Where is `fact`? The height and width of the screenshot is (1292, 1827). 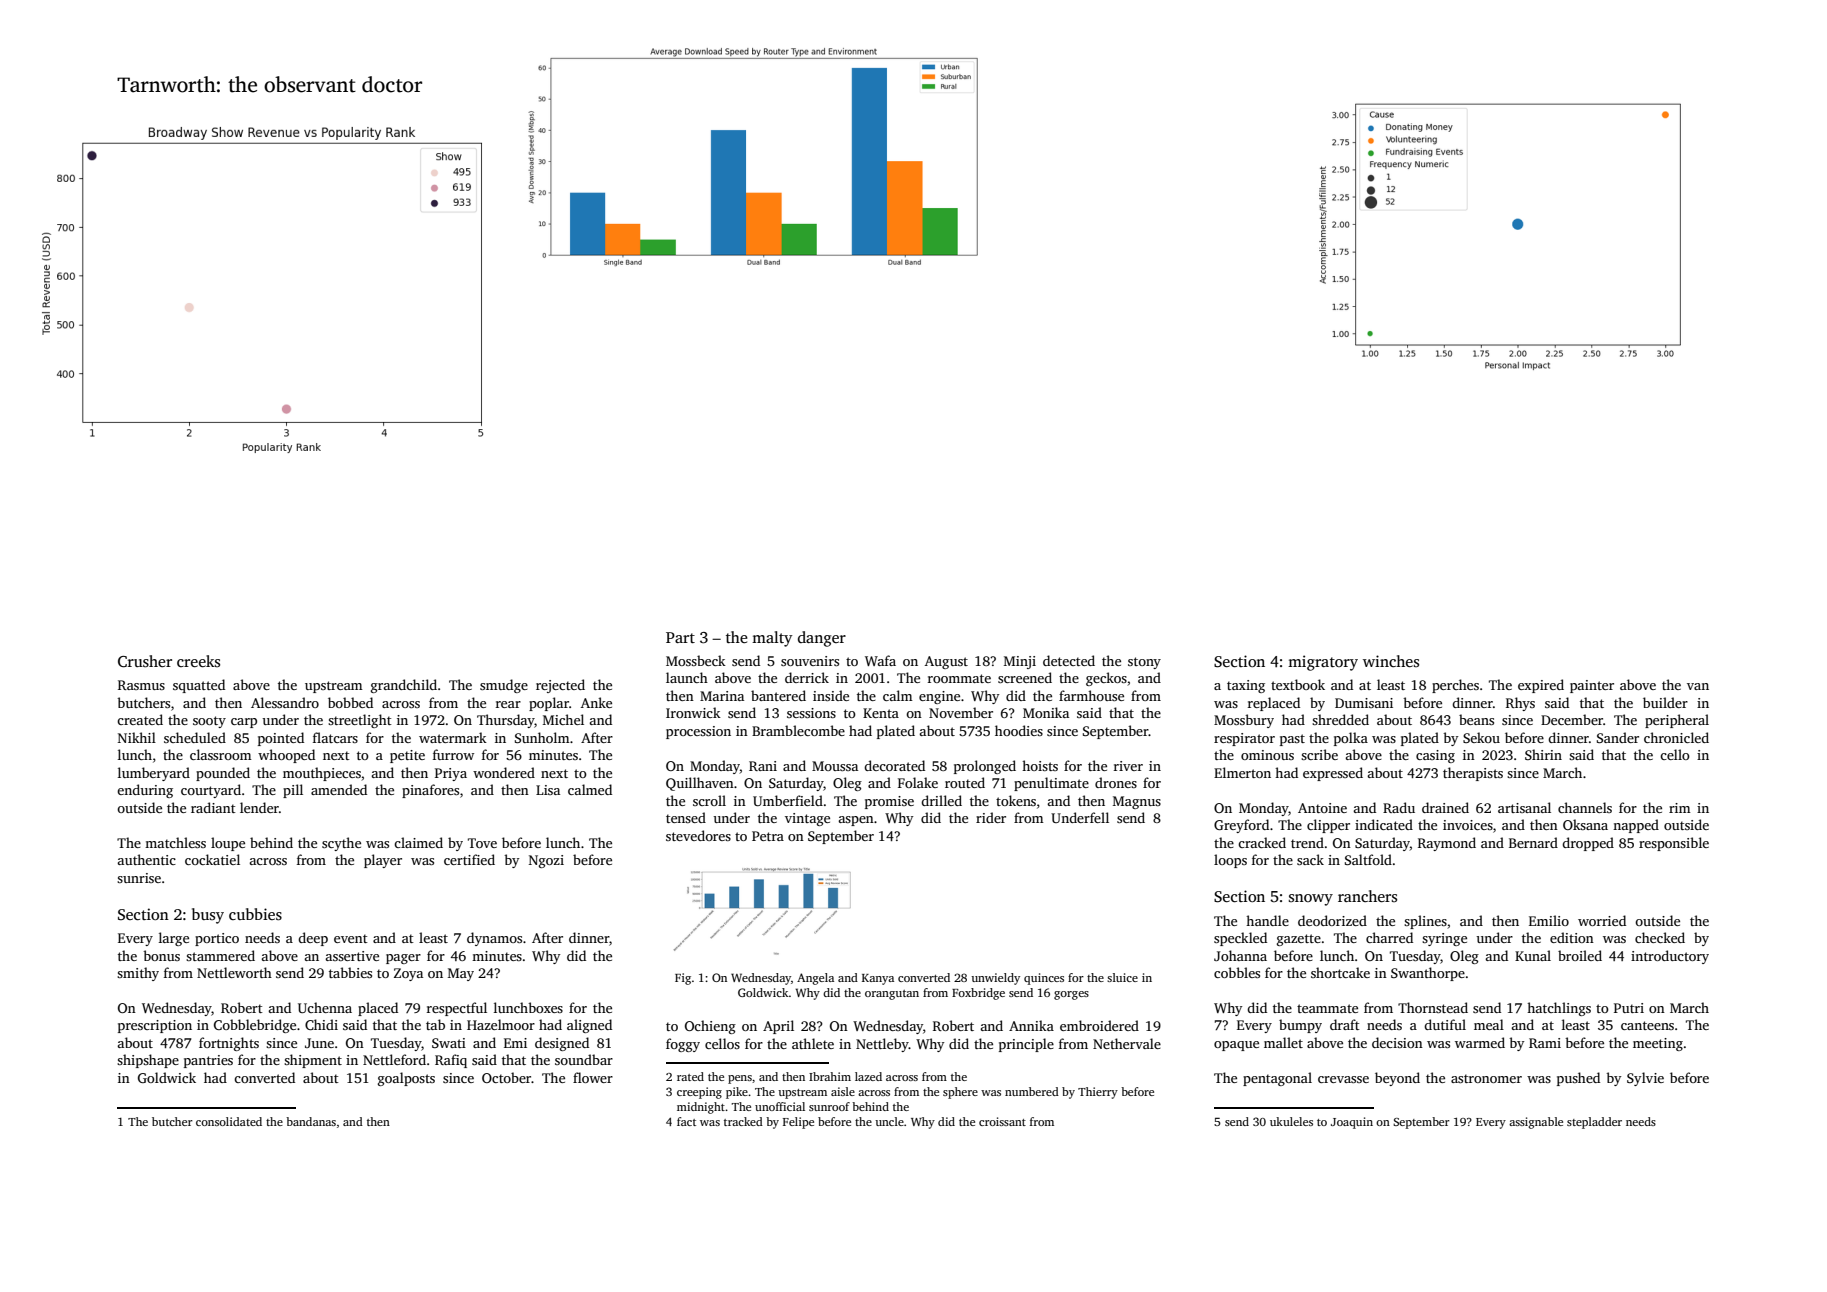
fact is located at coordinates (686, 1121).
